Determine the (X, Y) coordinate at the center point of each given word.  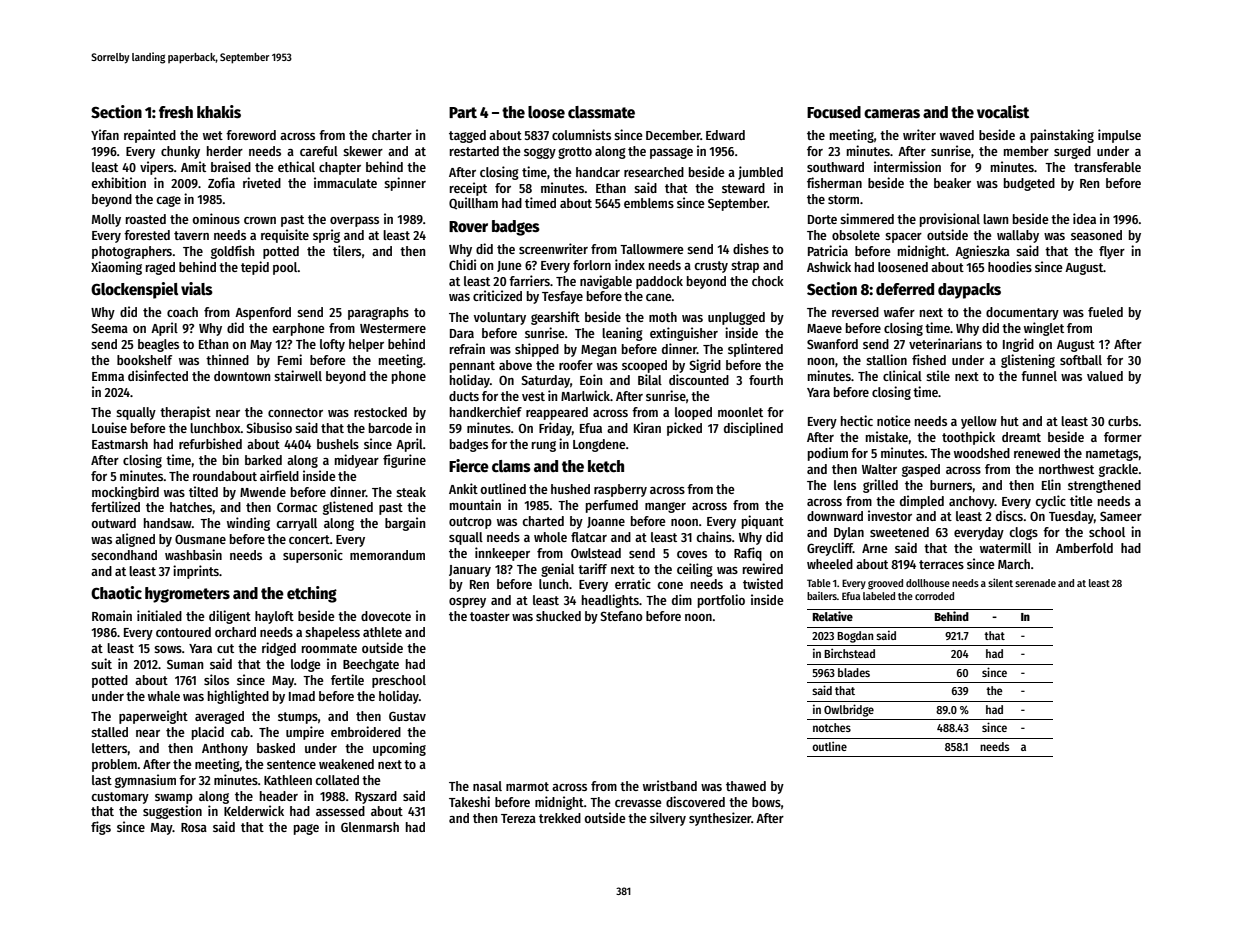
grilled (880, 486)
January (470, 571)
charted (543, 521)
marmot (527, 786)
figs (101, 828)
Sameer (1121, 516)
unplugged (736, 318)
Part (463, 112)
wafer (899, 312)
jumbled (760, 173)
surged (1072, 152)
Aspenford (263, 313)
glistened (348, 508)
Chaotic (116, 592)
